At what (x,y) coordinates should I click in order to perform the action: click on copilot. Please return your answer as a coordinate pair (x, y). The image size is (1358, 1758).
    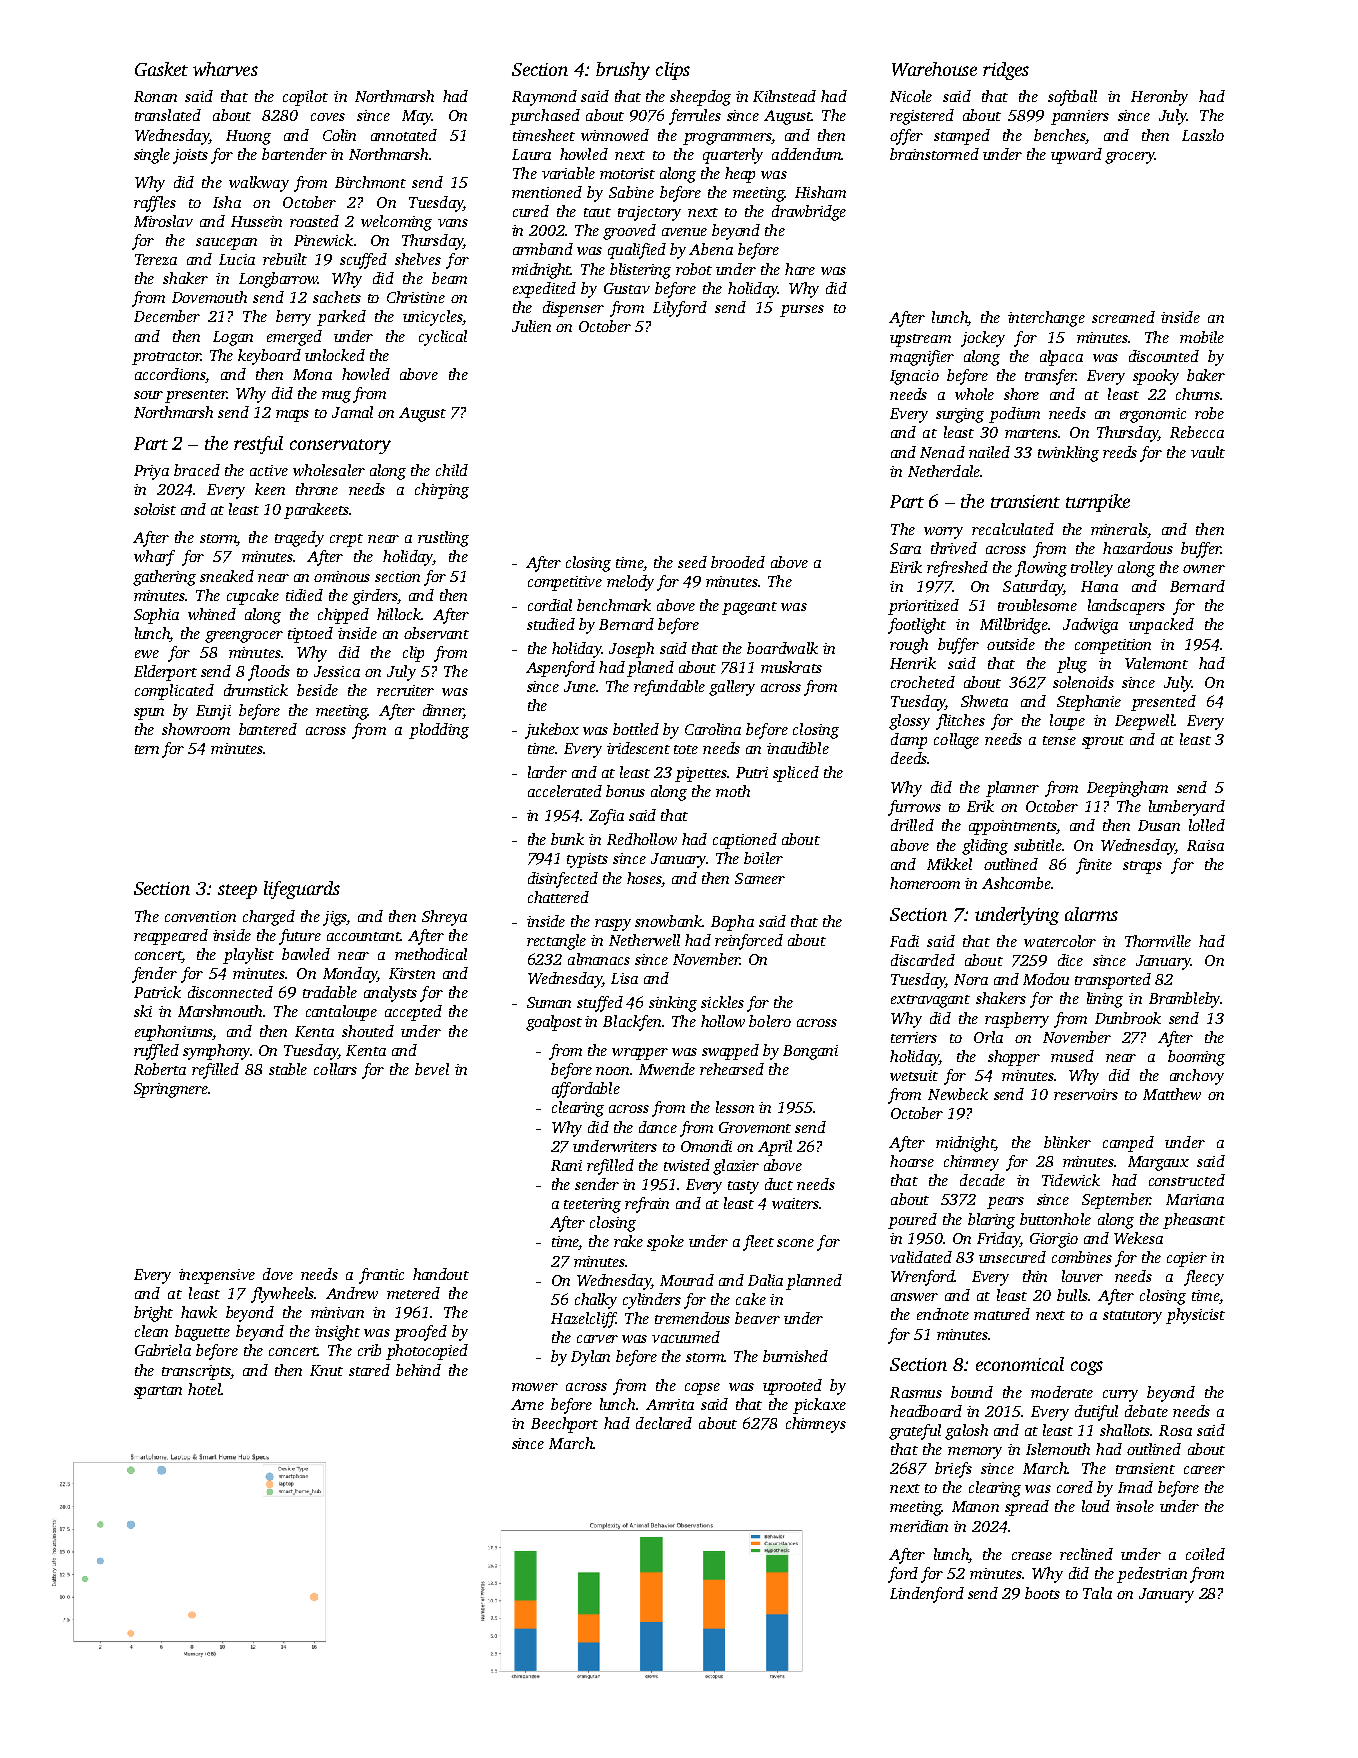
    Looking at the image, I should click on (305, 98).
